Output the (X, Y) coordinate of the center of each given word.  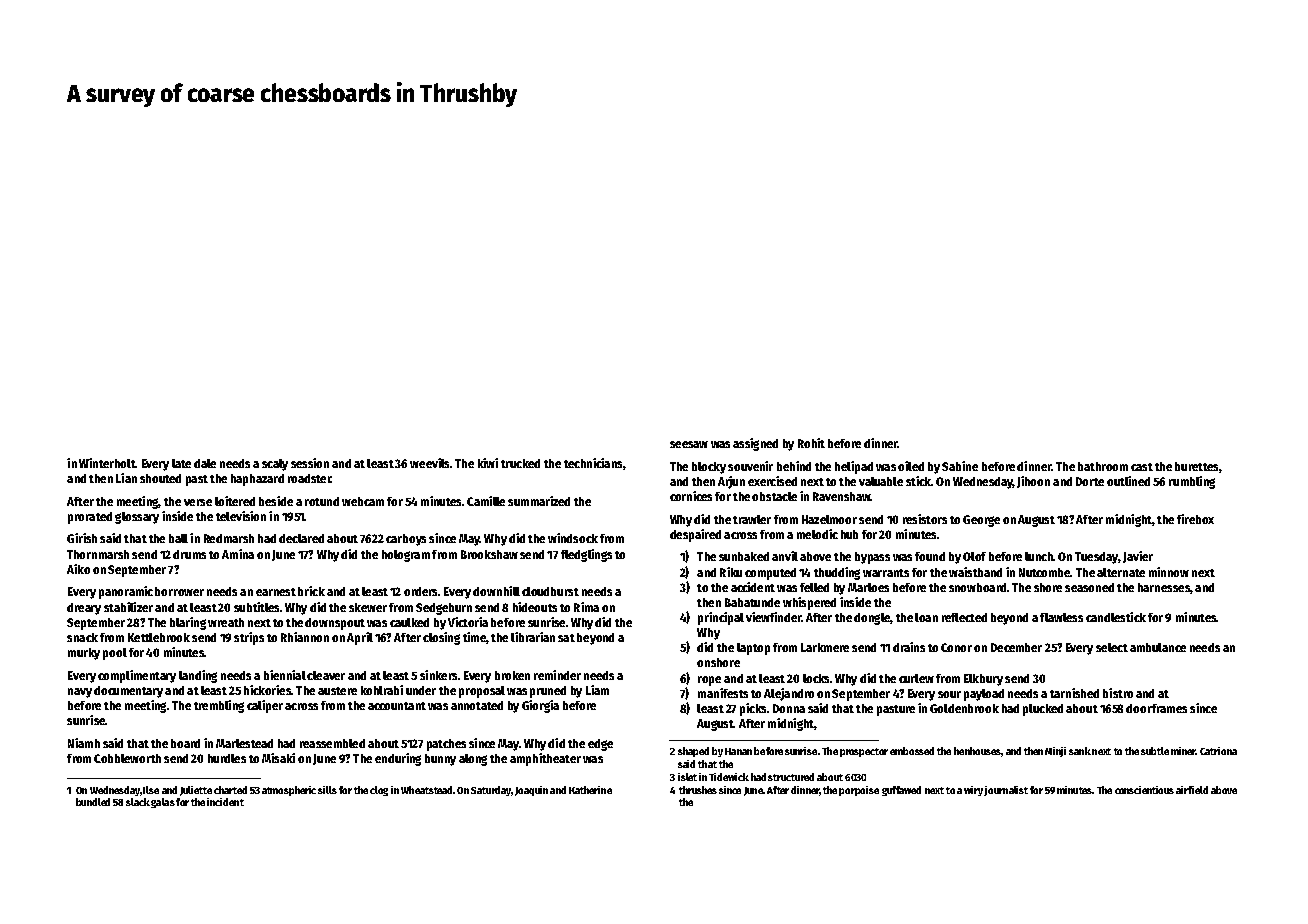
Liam (597, 690)
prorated (90, 518)
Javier (1138, 557)
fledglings (586, 555)
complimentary (137, 676)
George (981, 521)
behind (794, 466)
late (181, 463)
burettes (1196, 466)
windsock (573, 538)
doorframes (1156, 708)
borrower (179, 591)
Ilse (151, 790)
